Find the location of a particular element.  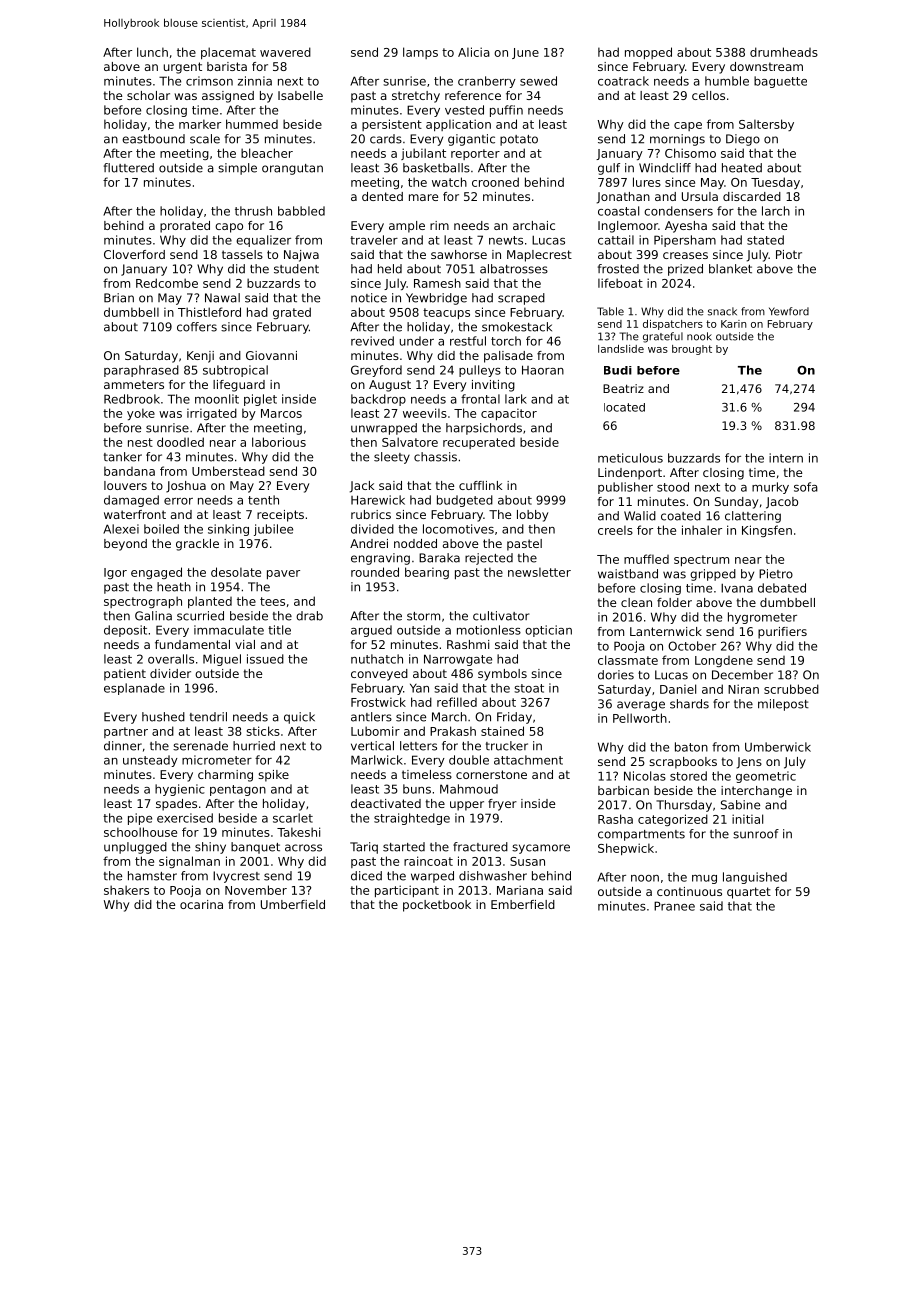

Yewford is located at coordinates (789, 311).
